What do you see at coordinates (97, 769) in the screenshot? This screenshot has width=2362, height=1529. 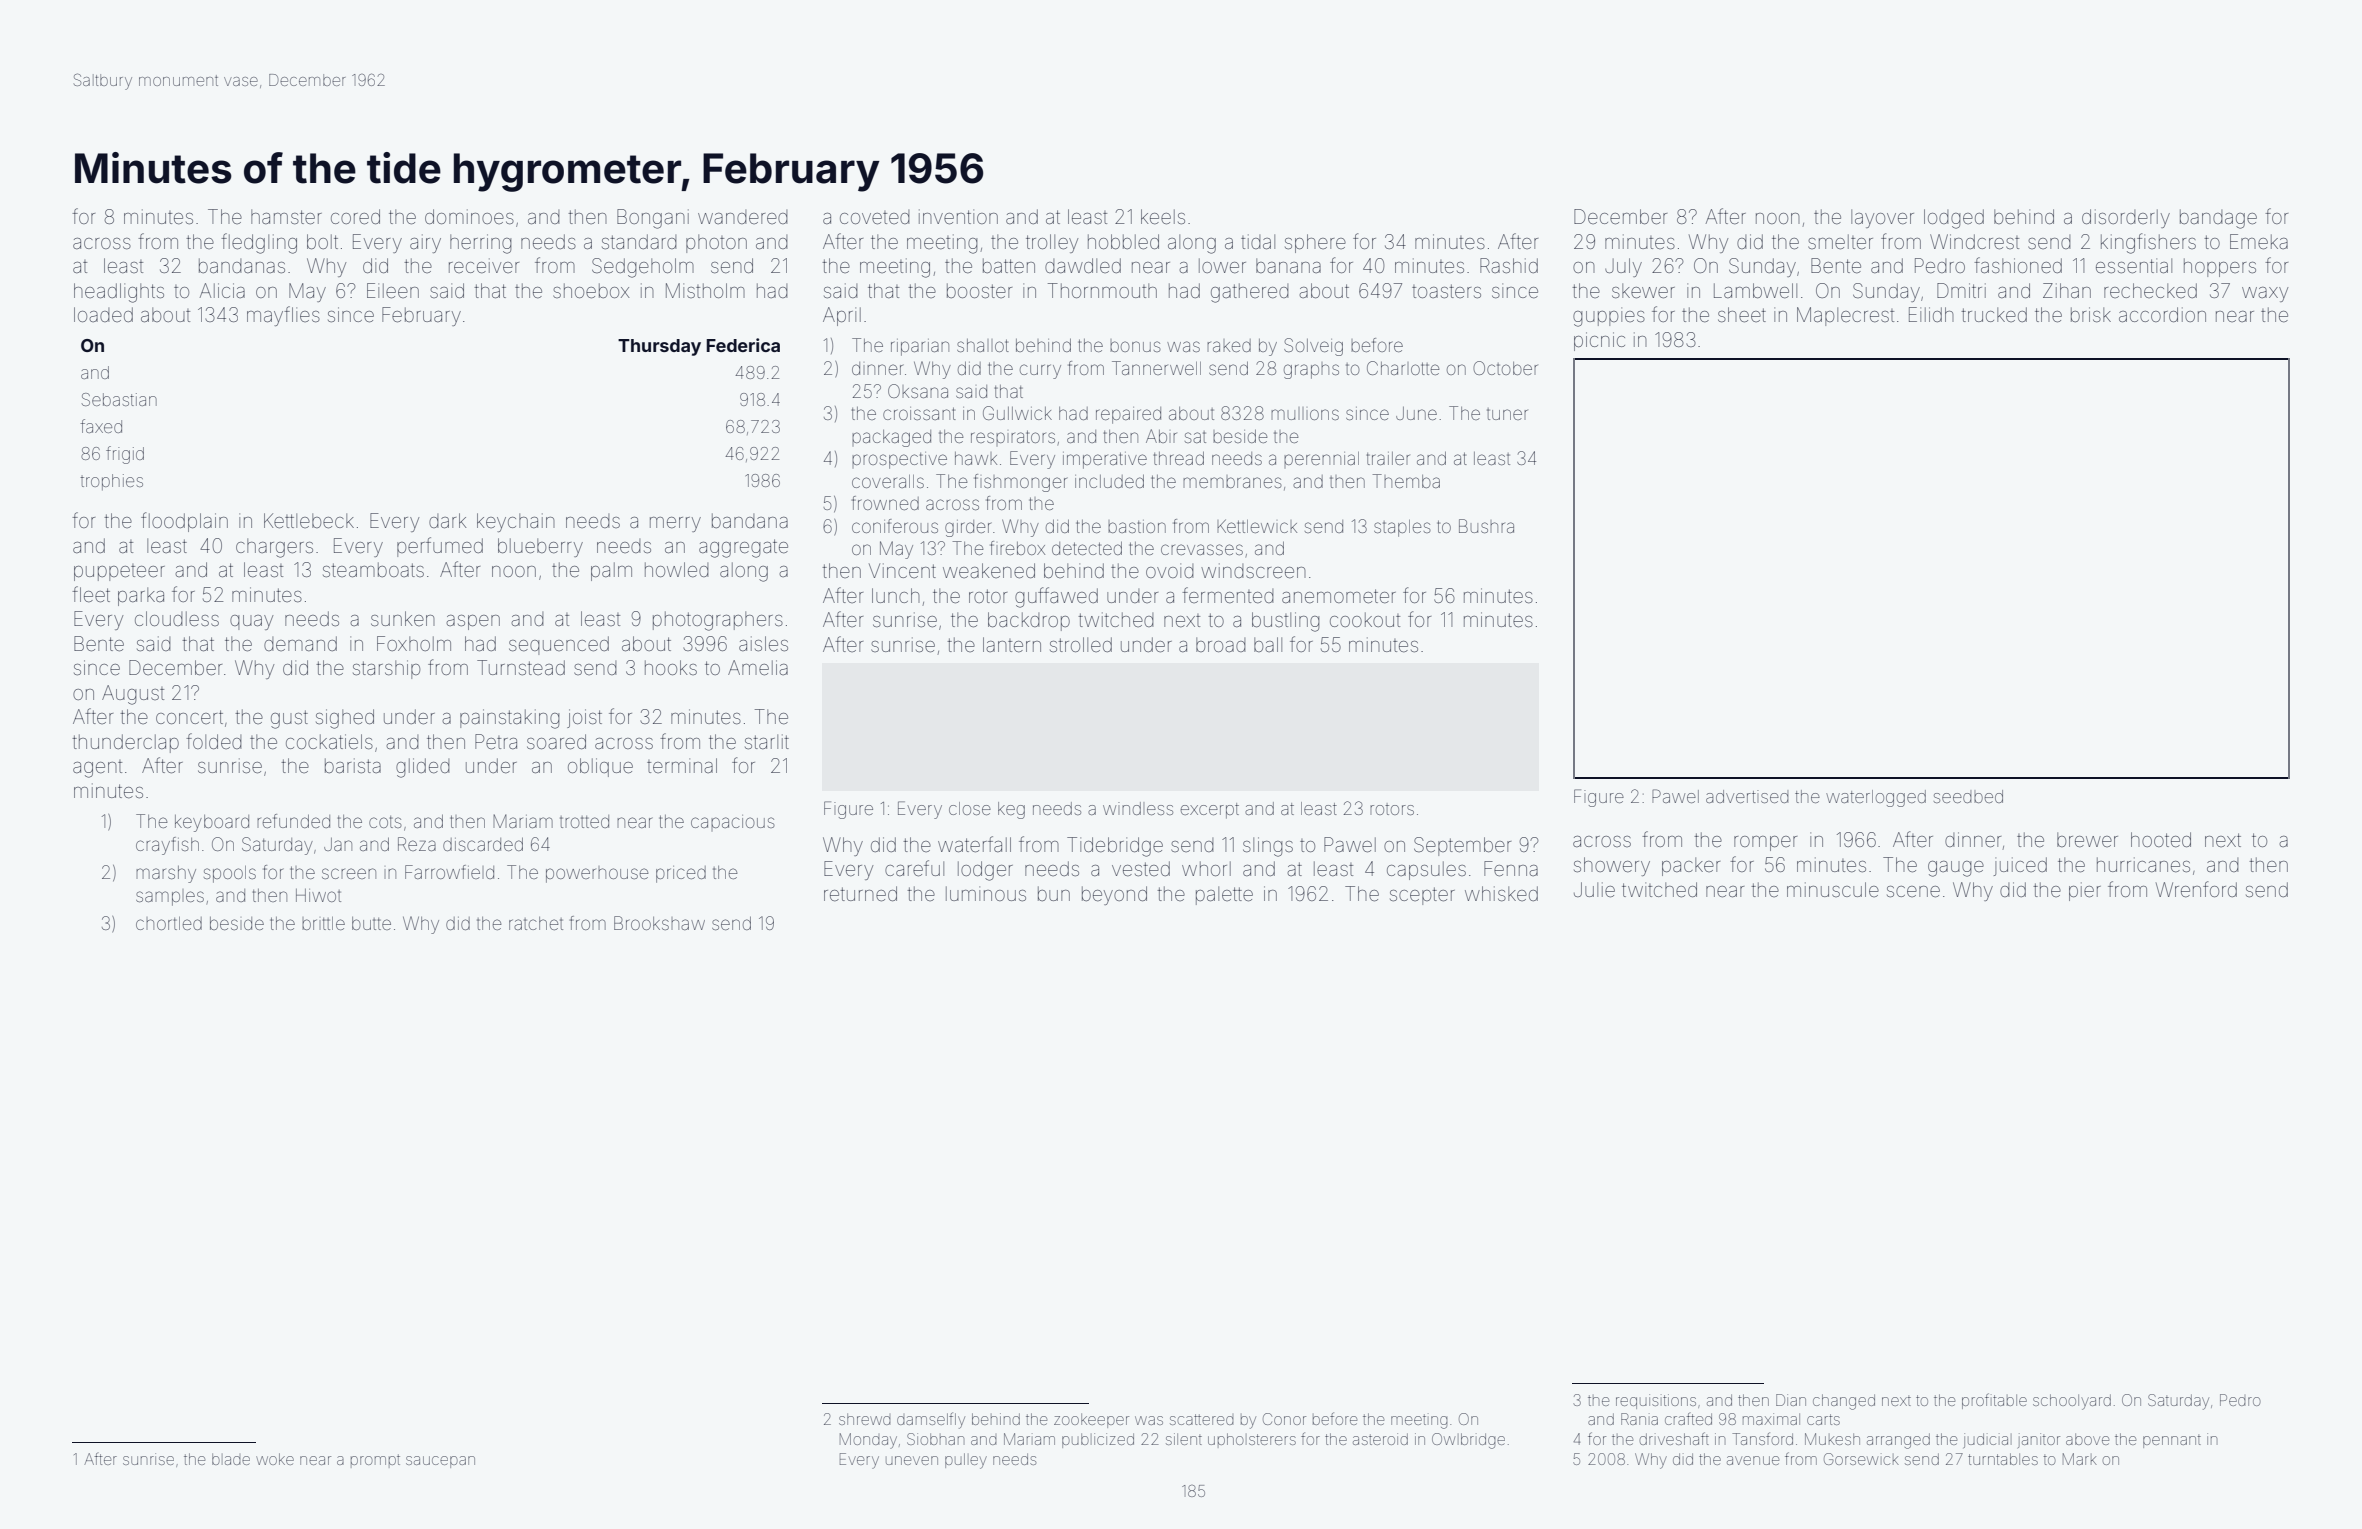 I see `agent` at bounding box center [97, 769].
